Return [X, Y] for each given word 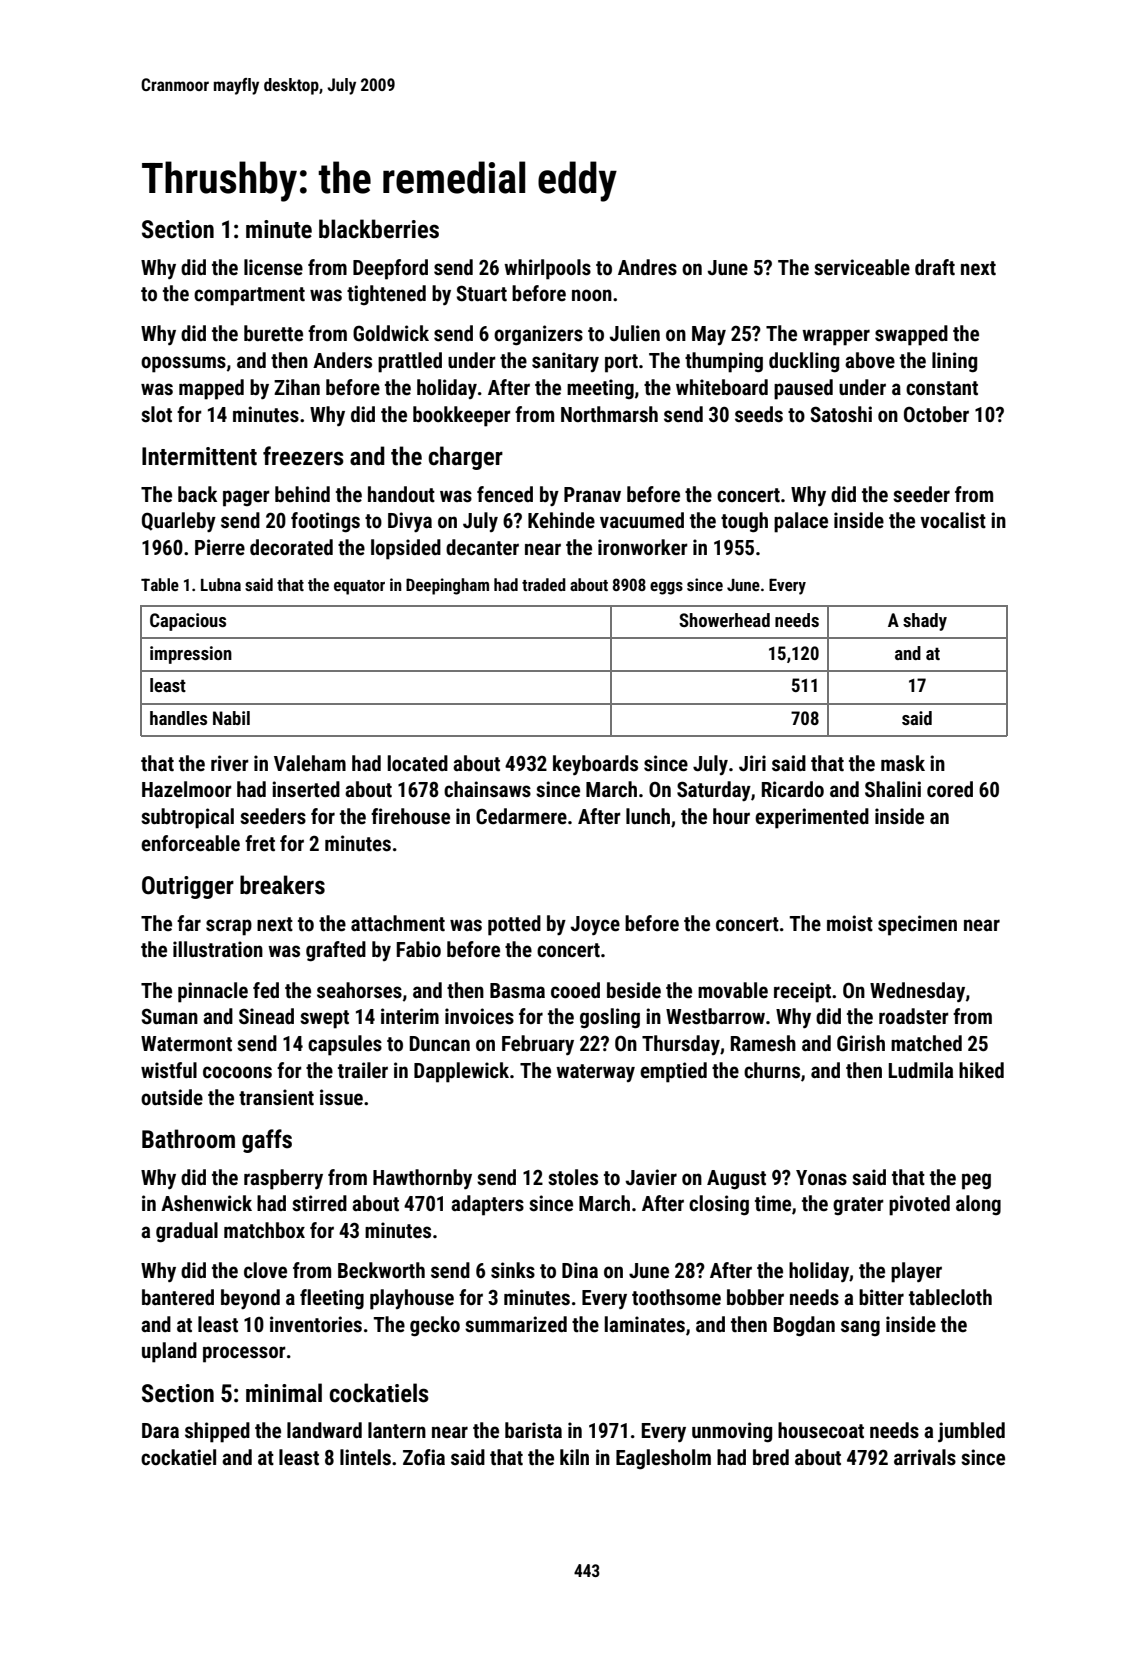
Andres [647, 267]
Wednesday [917, 992]
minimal [284, 1393]
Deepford [390, 269]
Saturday [714, 791]
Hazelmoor [187, 789]
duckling [804, 362]
